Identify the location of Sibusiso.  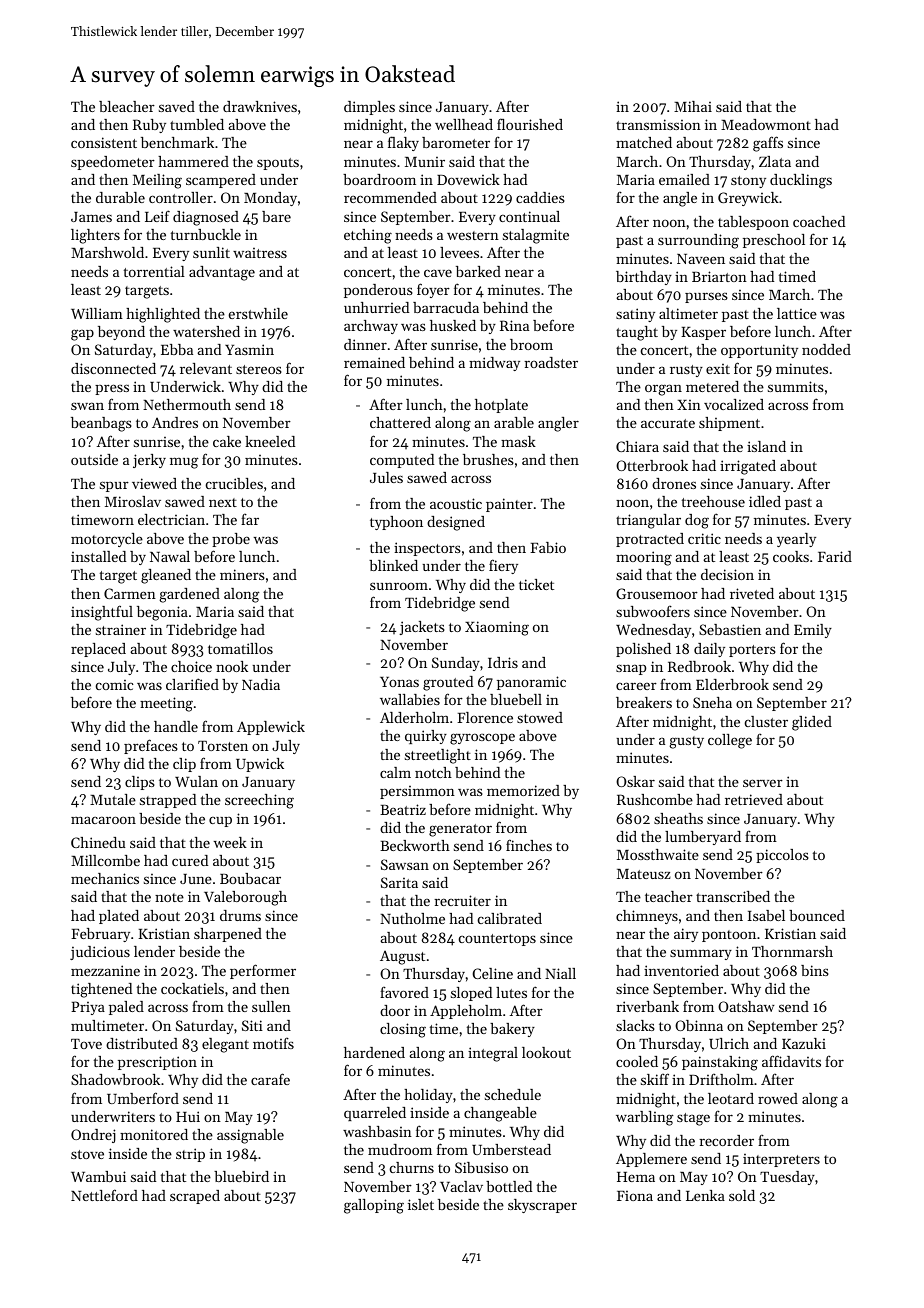
(481, 1167).
